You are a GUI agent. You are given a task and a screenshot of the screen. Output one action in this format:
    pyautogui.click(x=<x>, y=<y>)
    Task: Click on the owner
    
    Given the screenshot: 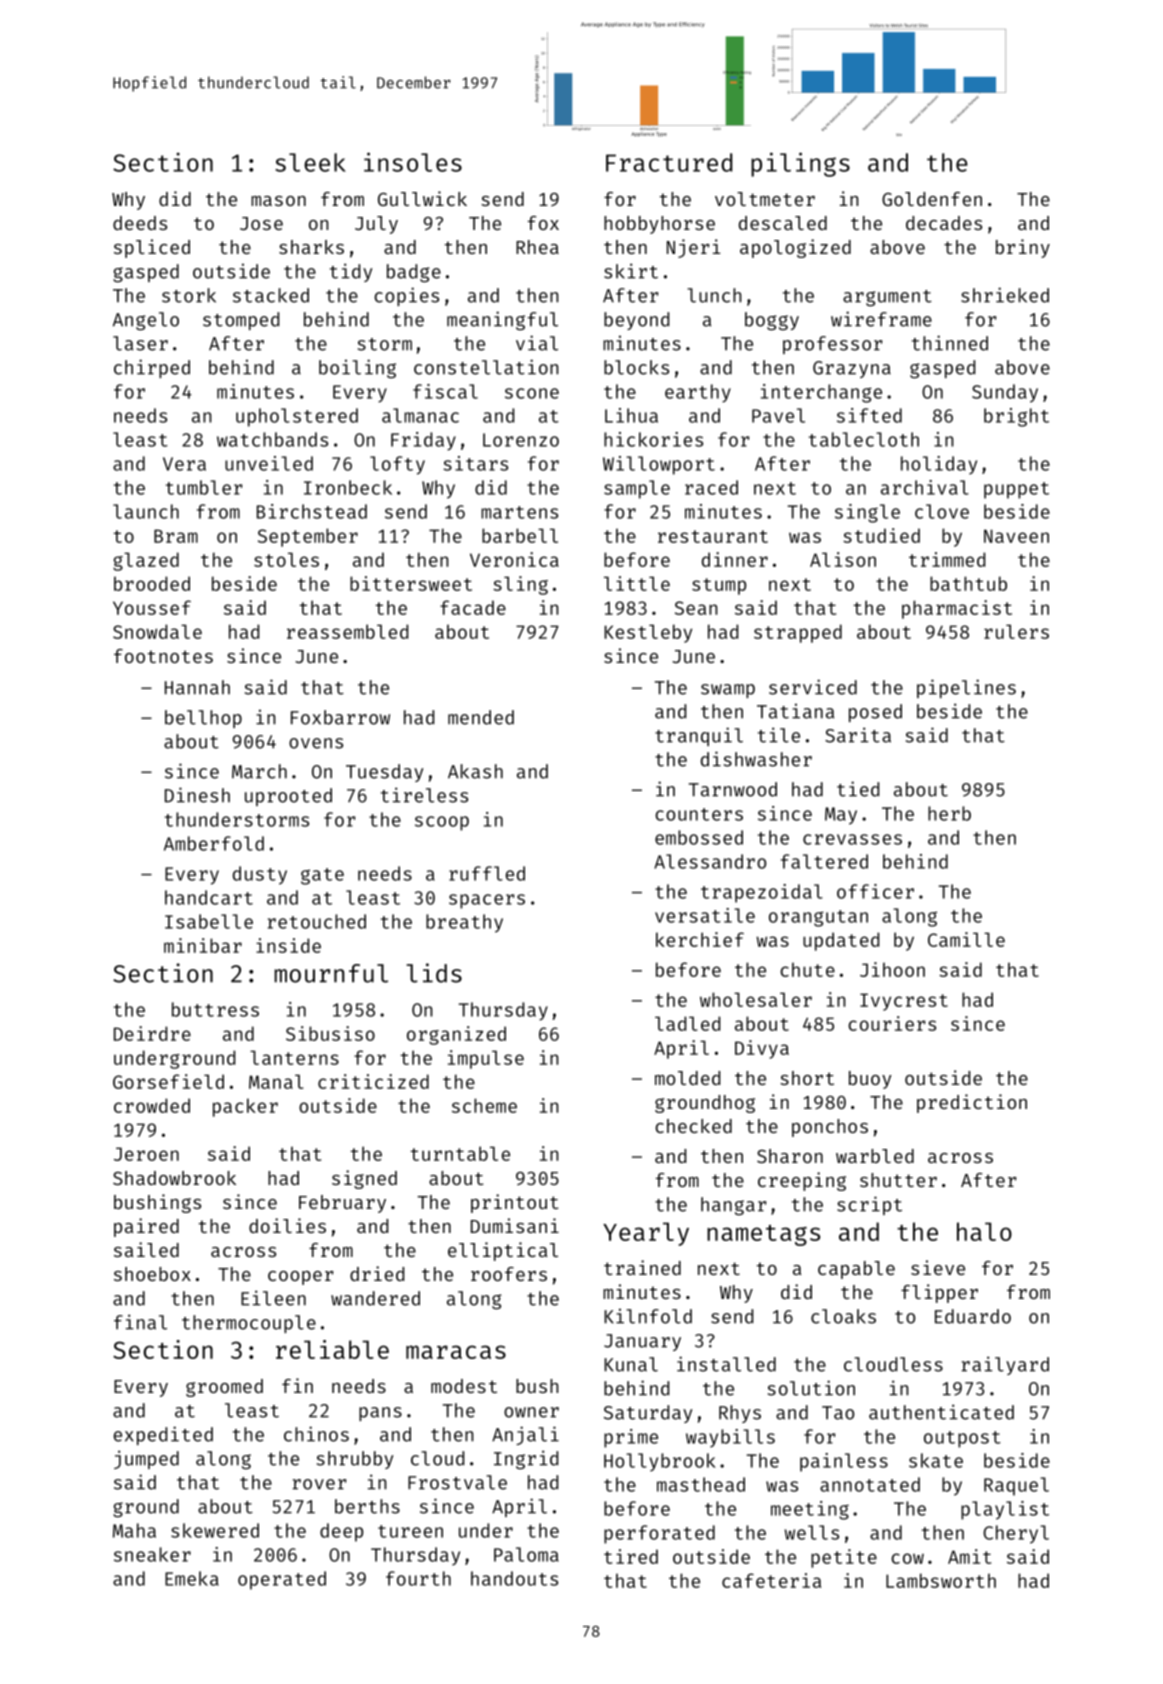 What is the action you would take?
    pyautogui.click(x=531, y=1412)
